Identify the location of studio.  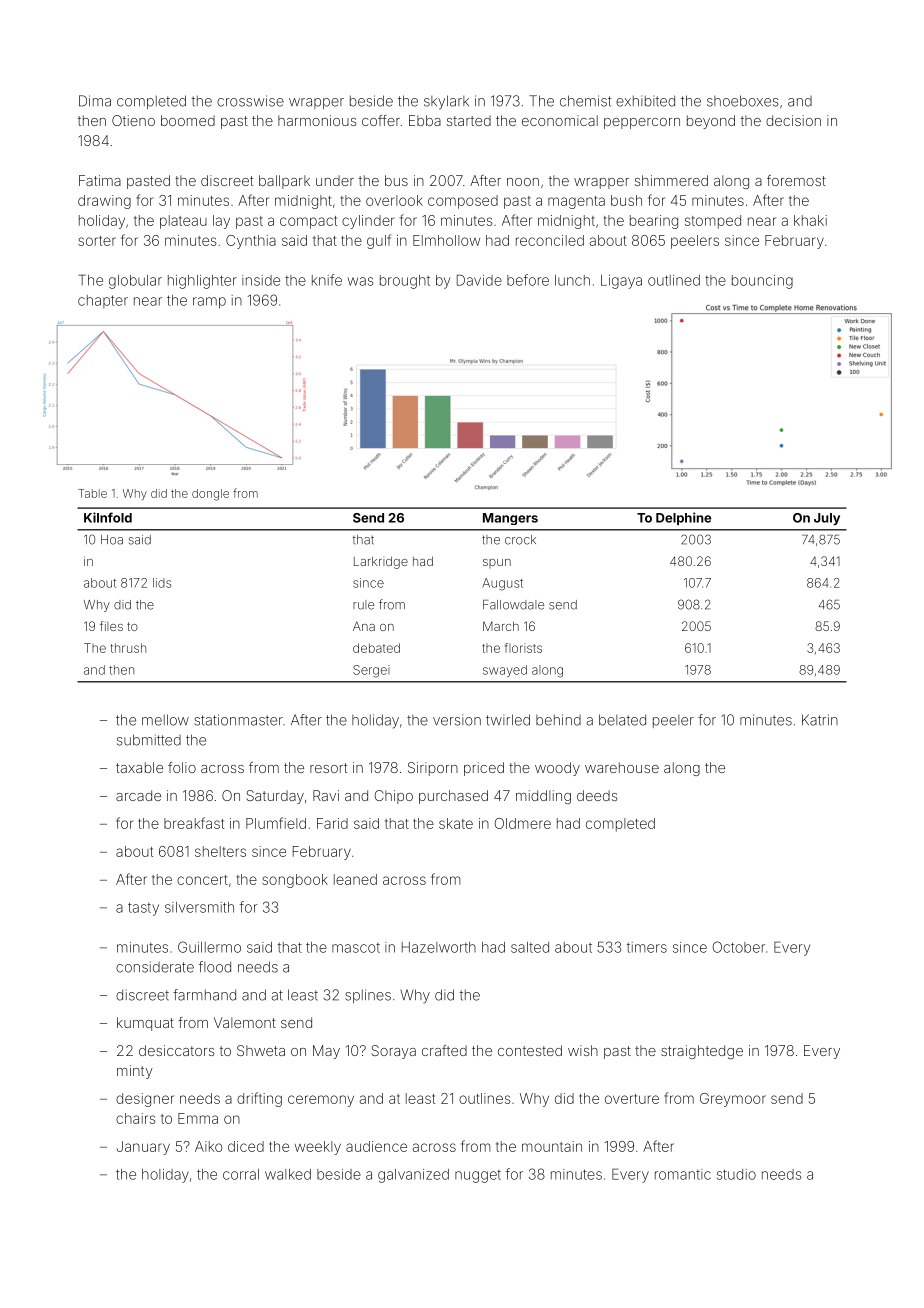
(736, 1174).
